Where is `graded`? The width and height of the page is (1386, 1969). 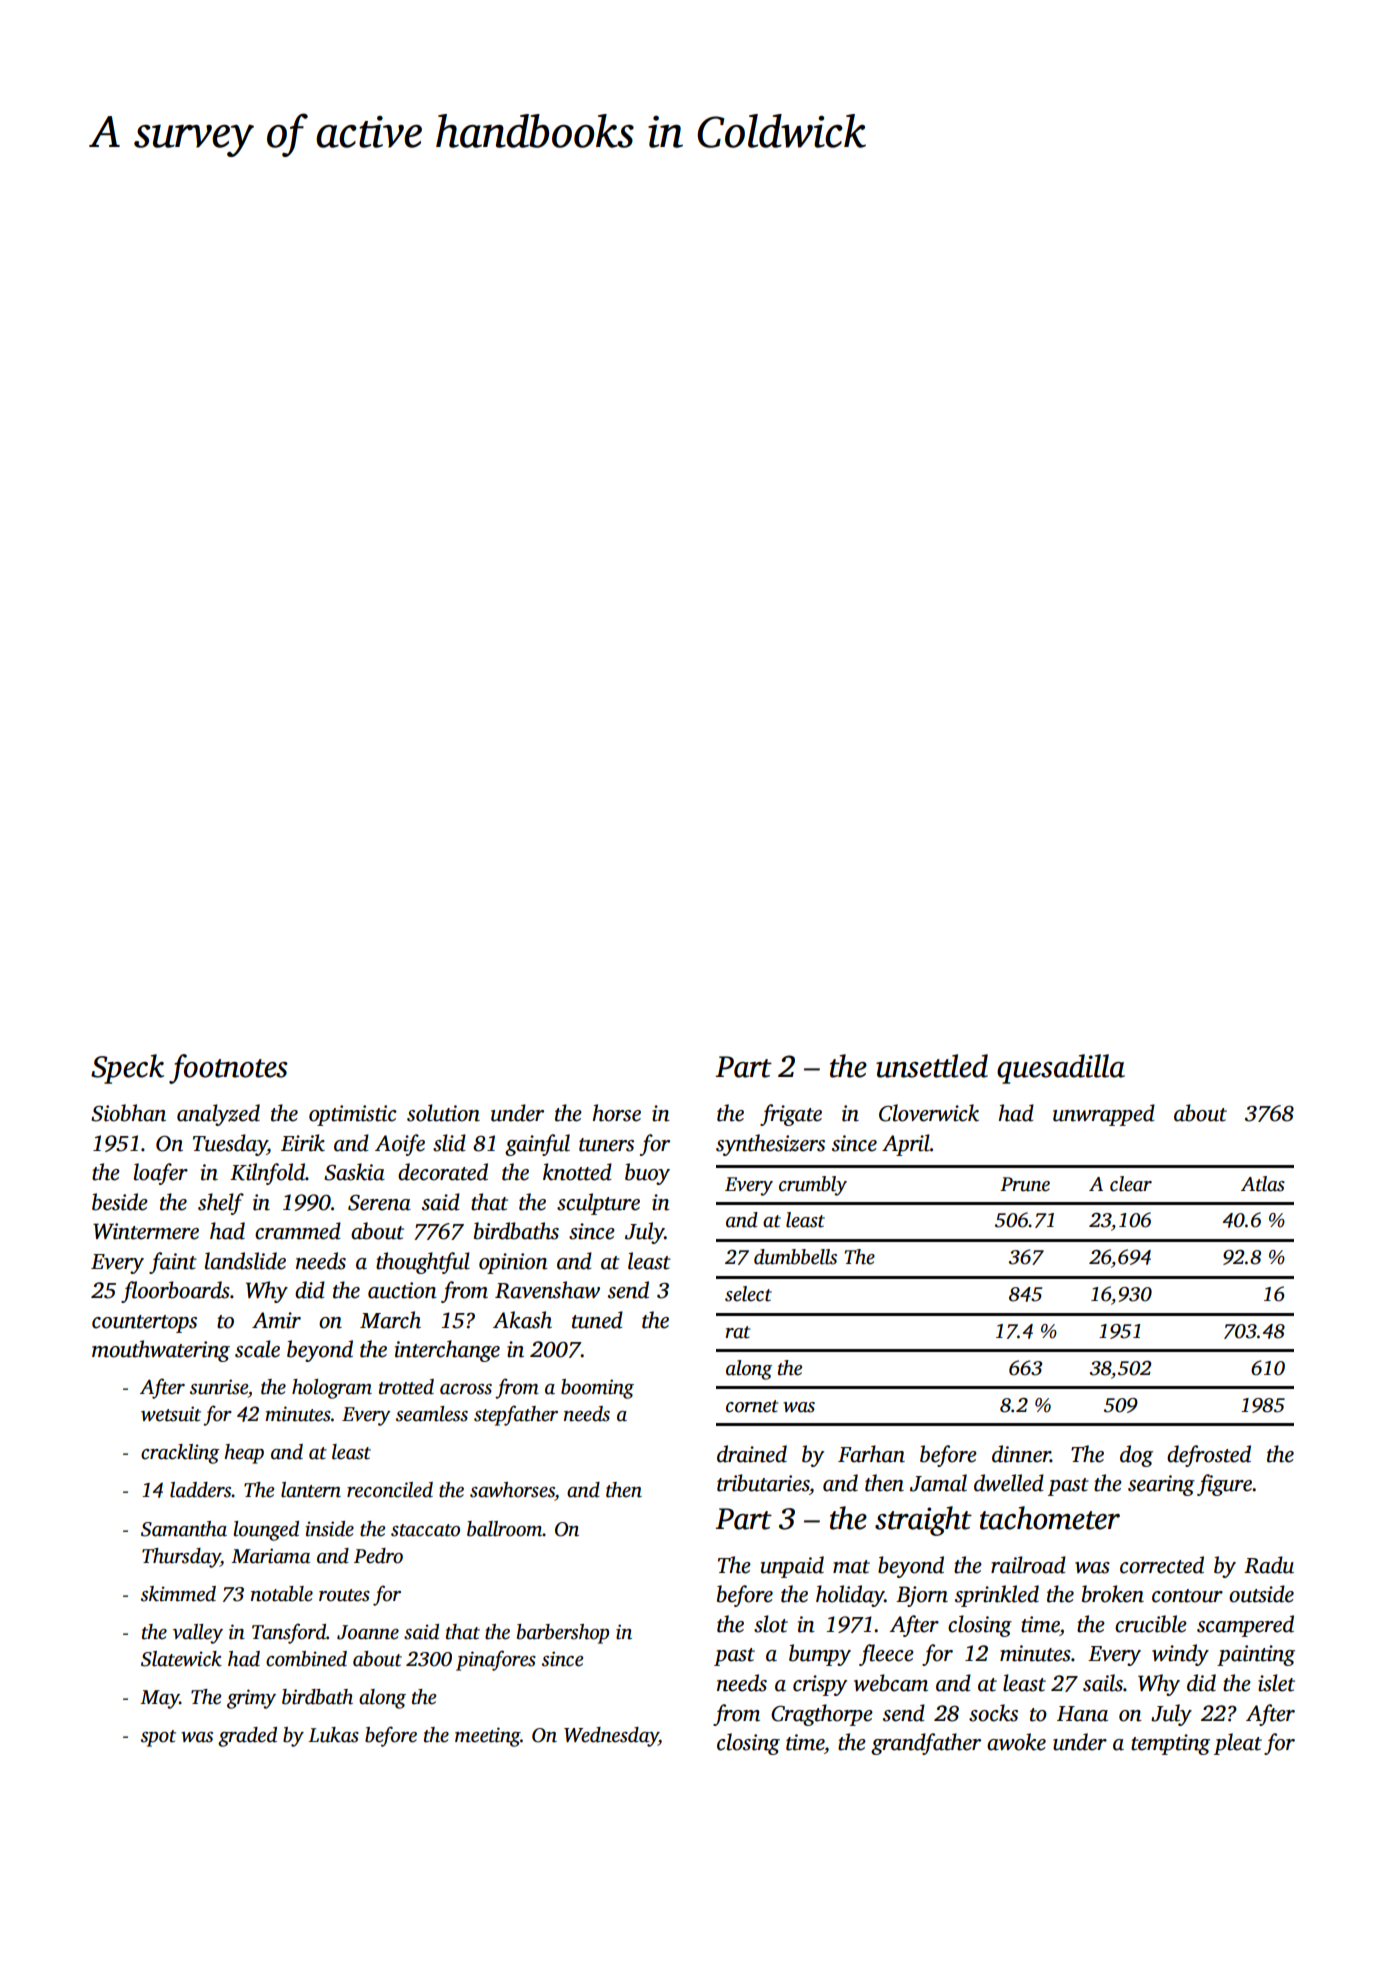 graded is located at coordinates (247, 1737).
